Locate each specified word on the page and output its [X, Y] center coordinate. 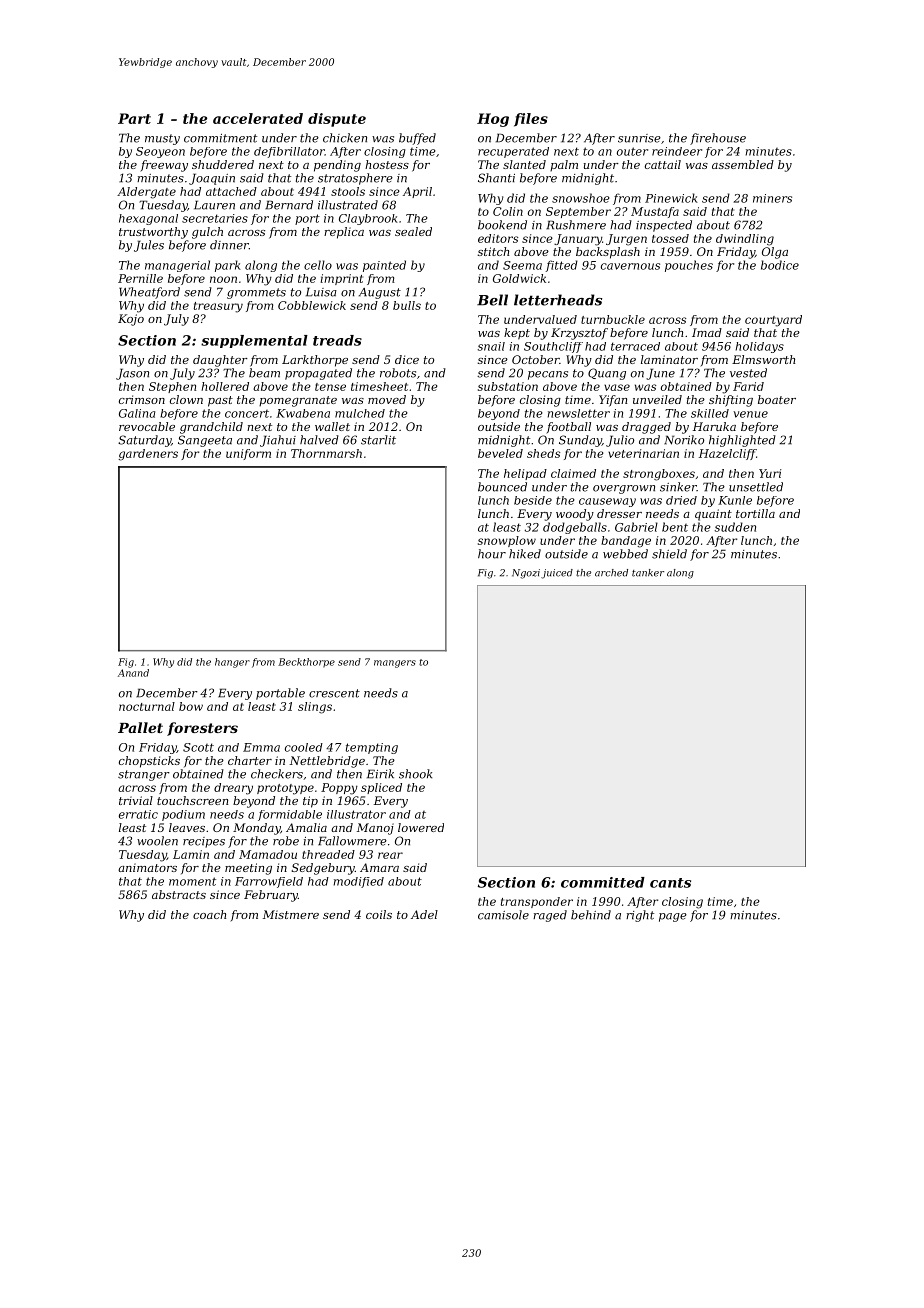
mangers [395, 664]
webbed [625, 554]
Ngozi [526, 574]
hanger [232, 663]
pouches [689, 266]
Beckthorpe [306, 663]
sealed [413, 231]
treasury [218, 307]
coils [379, 914]
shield [669, 554]
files [531, 120]
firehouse [718, 139]
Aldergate [146, 193]
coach [209, 914]
